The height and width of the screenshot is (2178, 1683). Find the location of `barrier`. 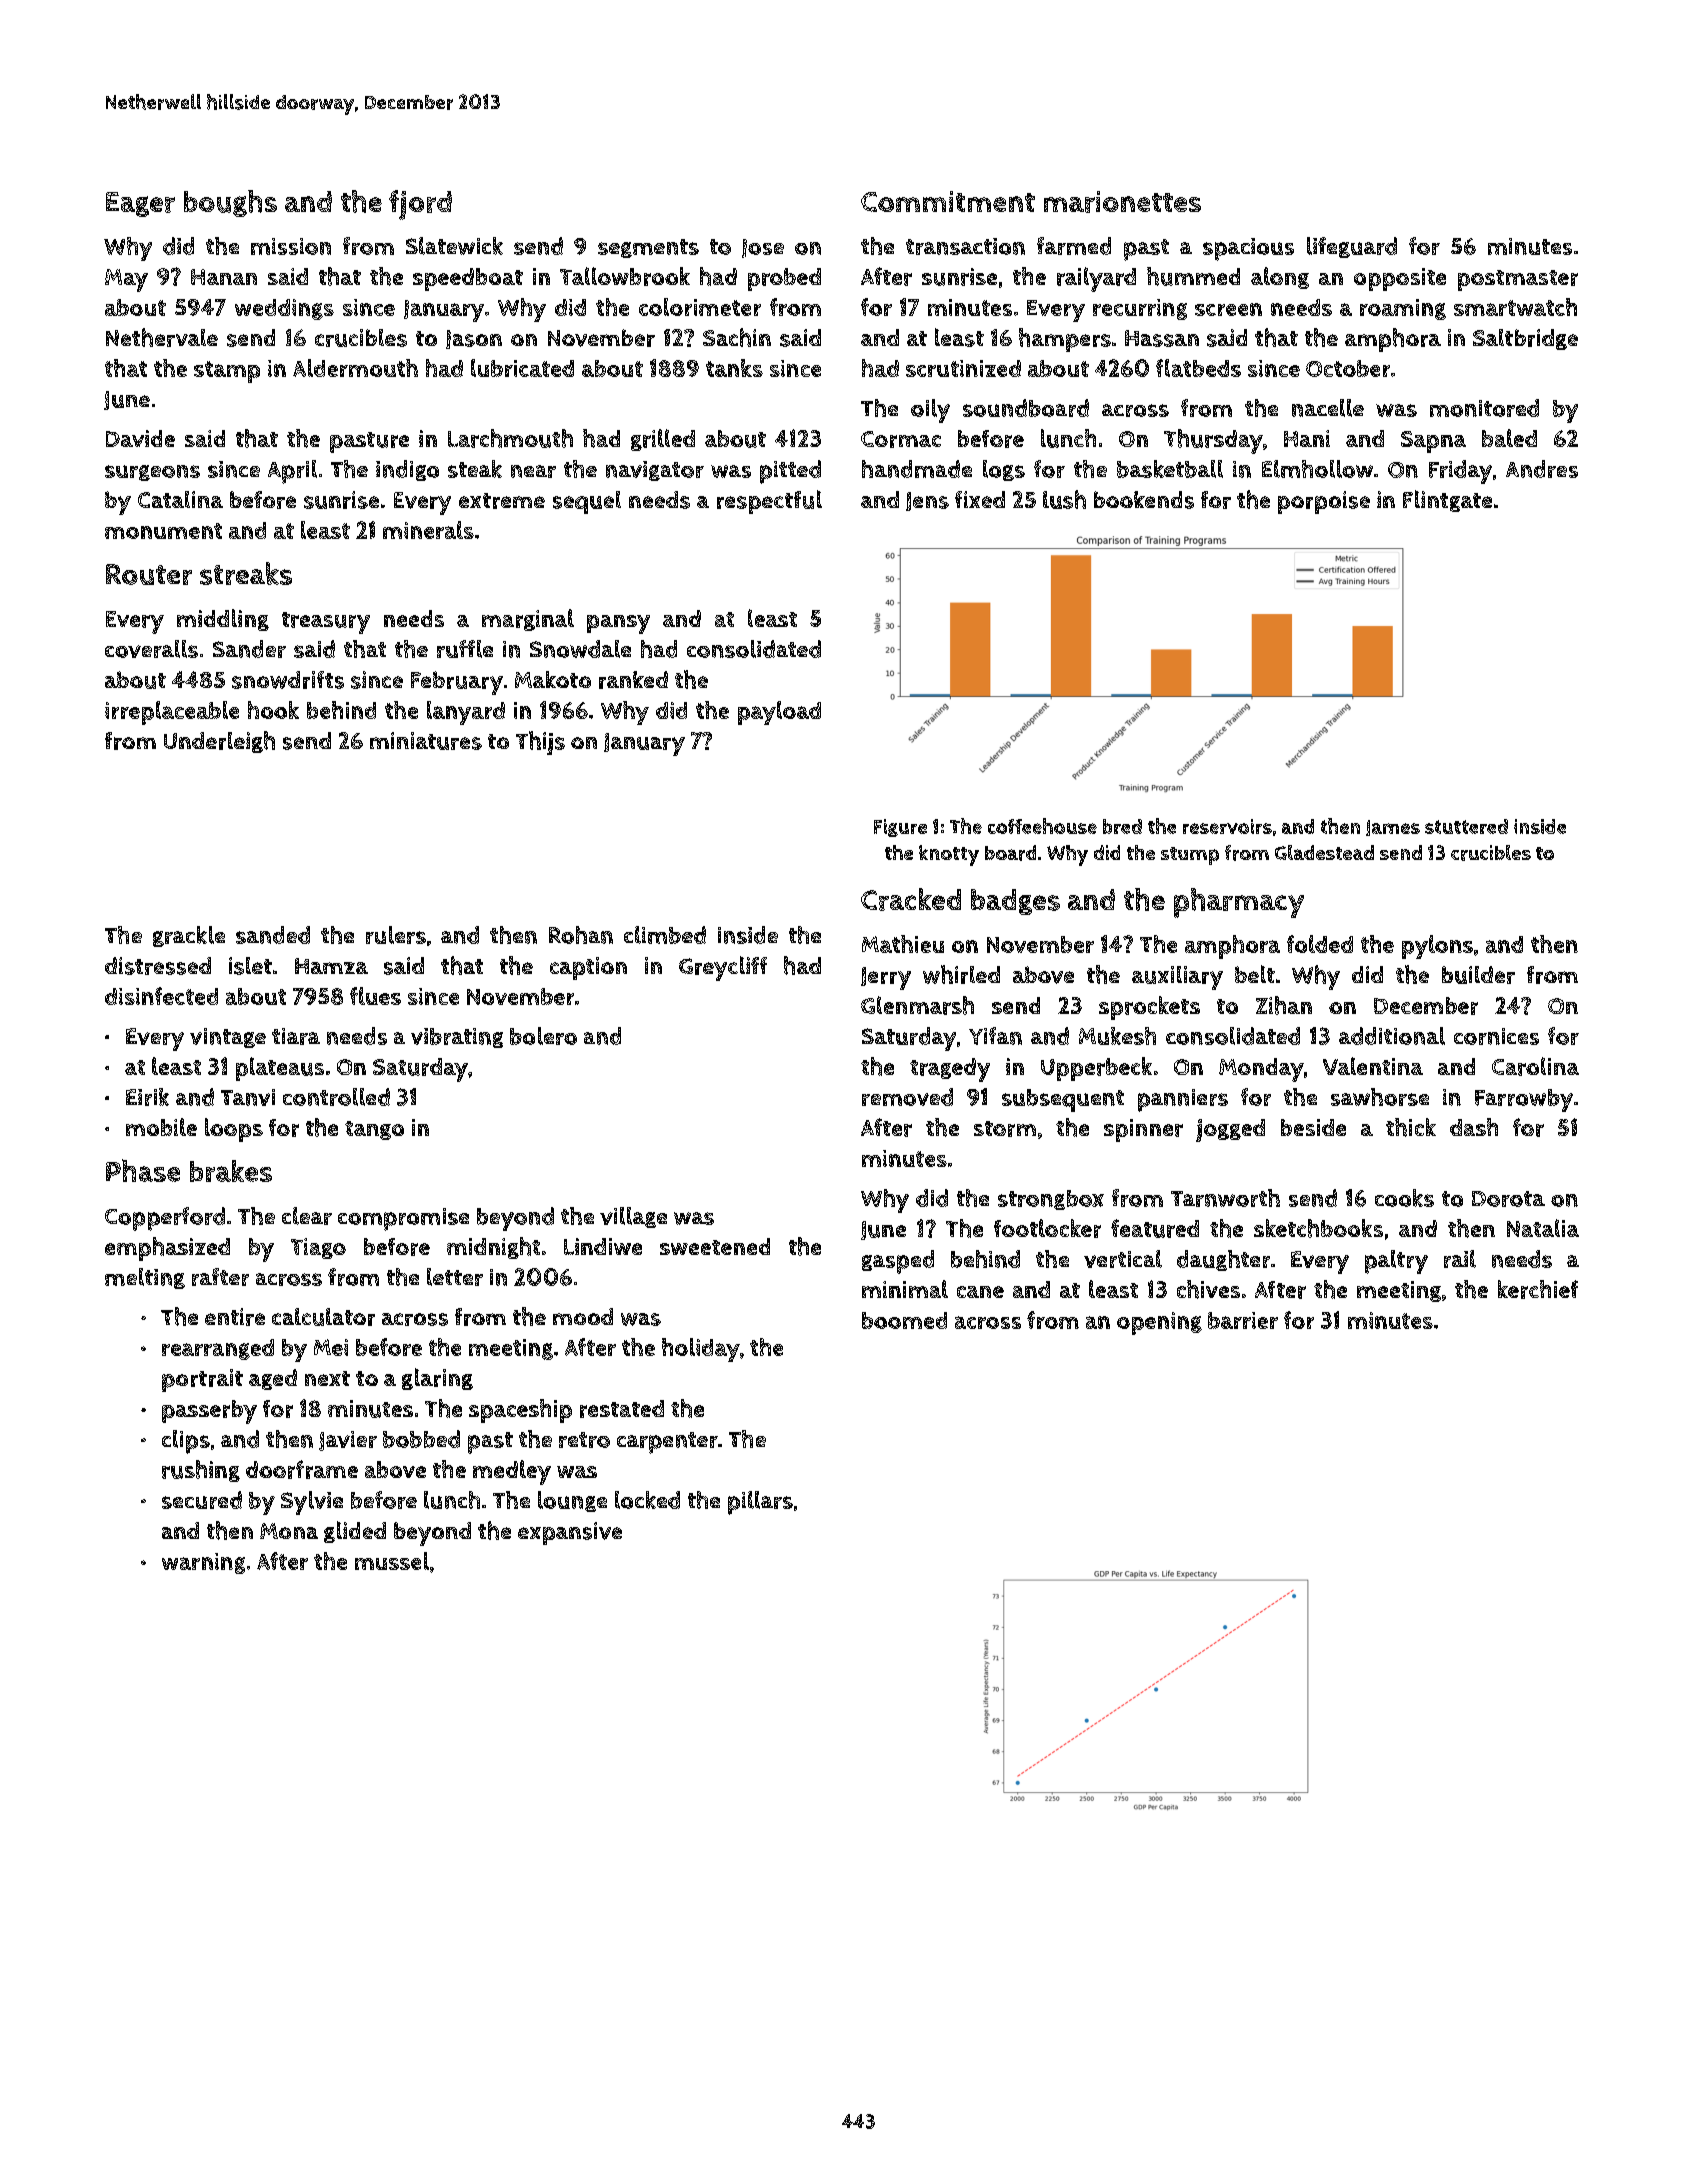

barrier is located at coordinates (1243, 1320).
